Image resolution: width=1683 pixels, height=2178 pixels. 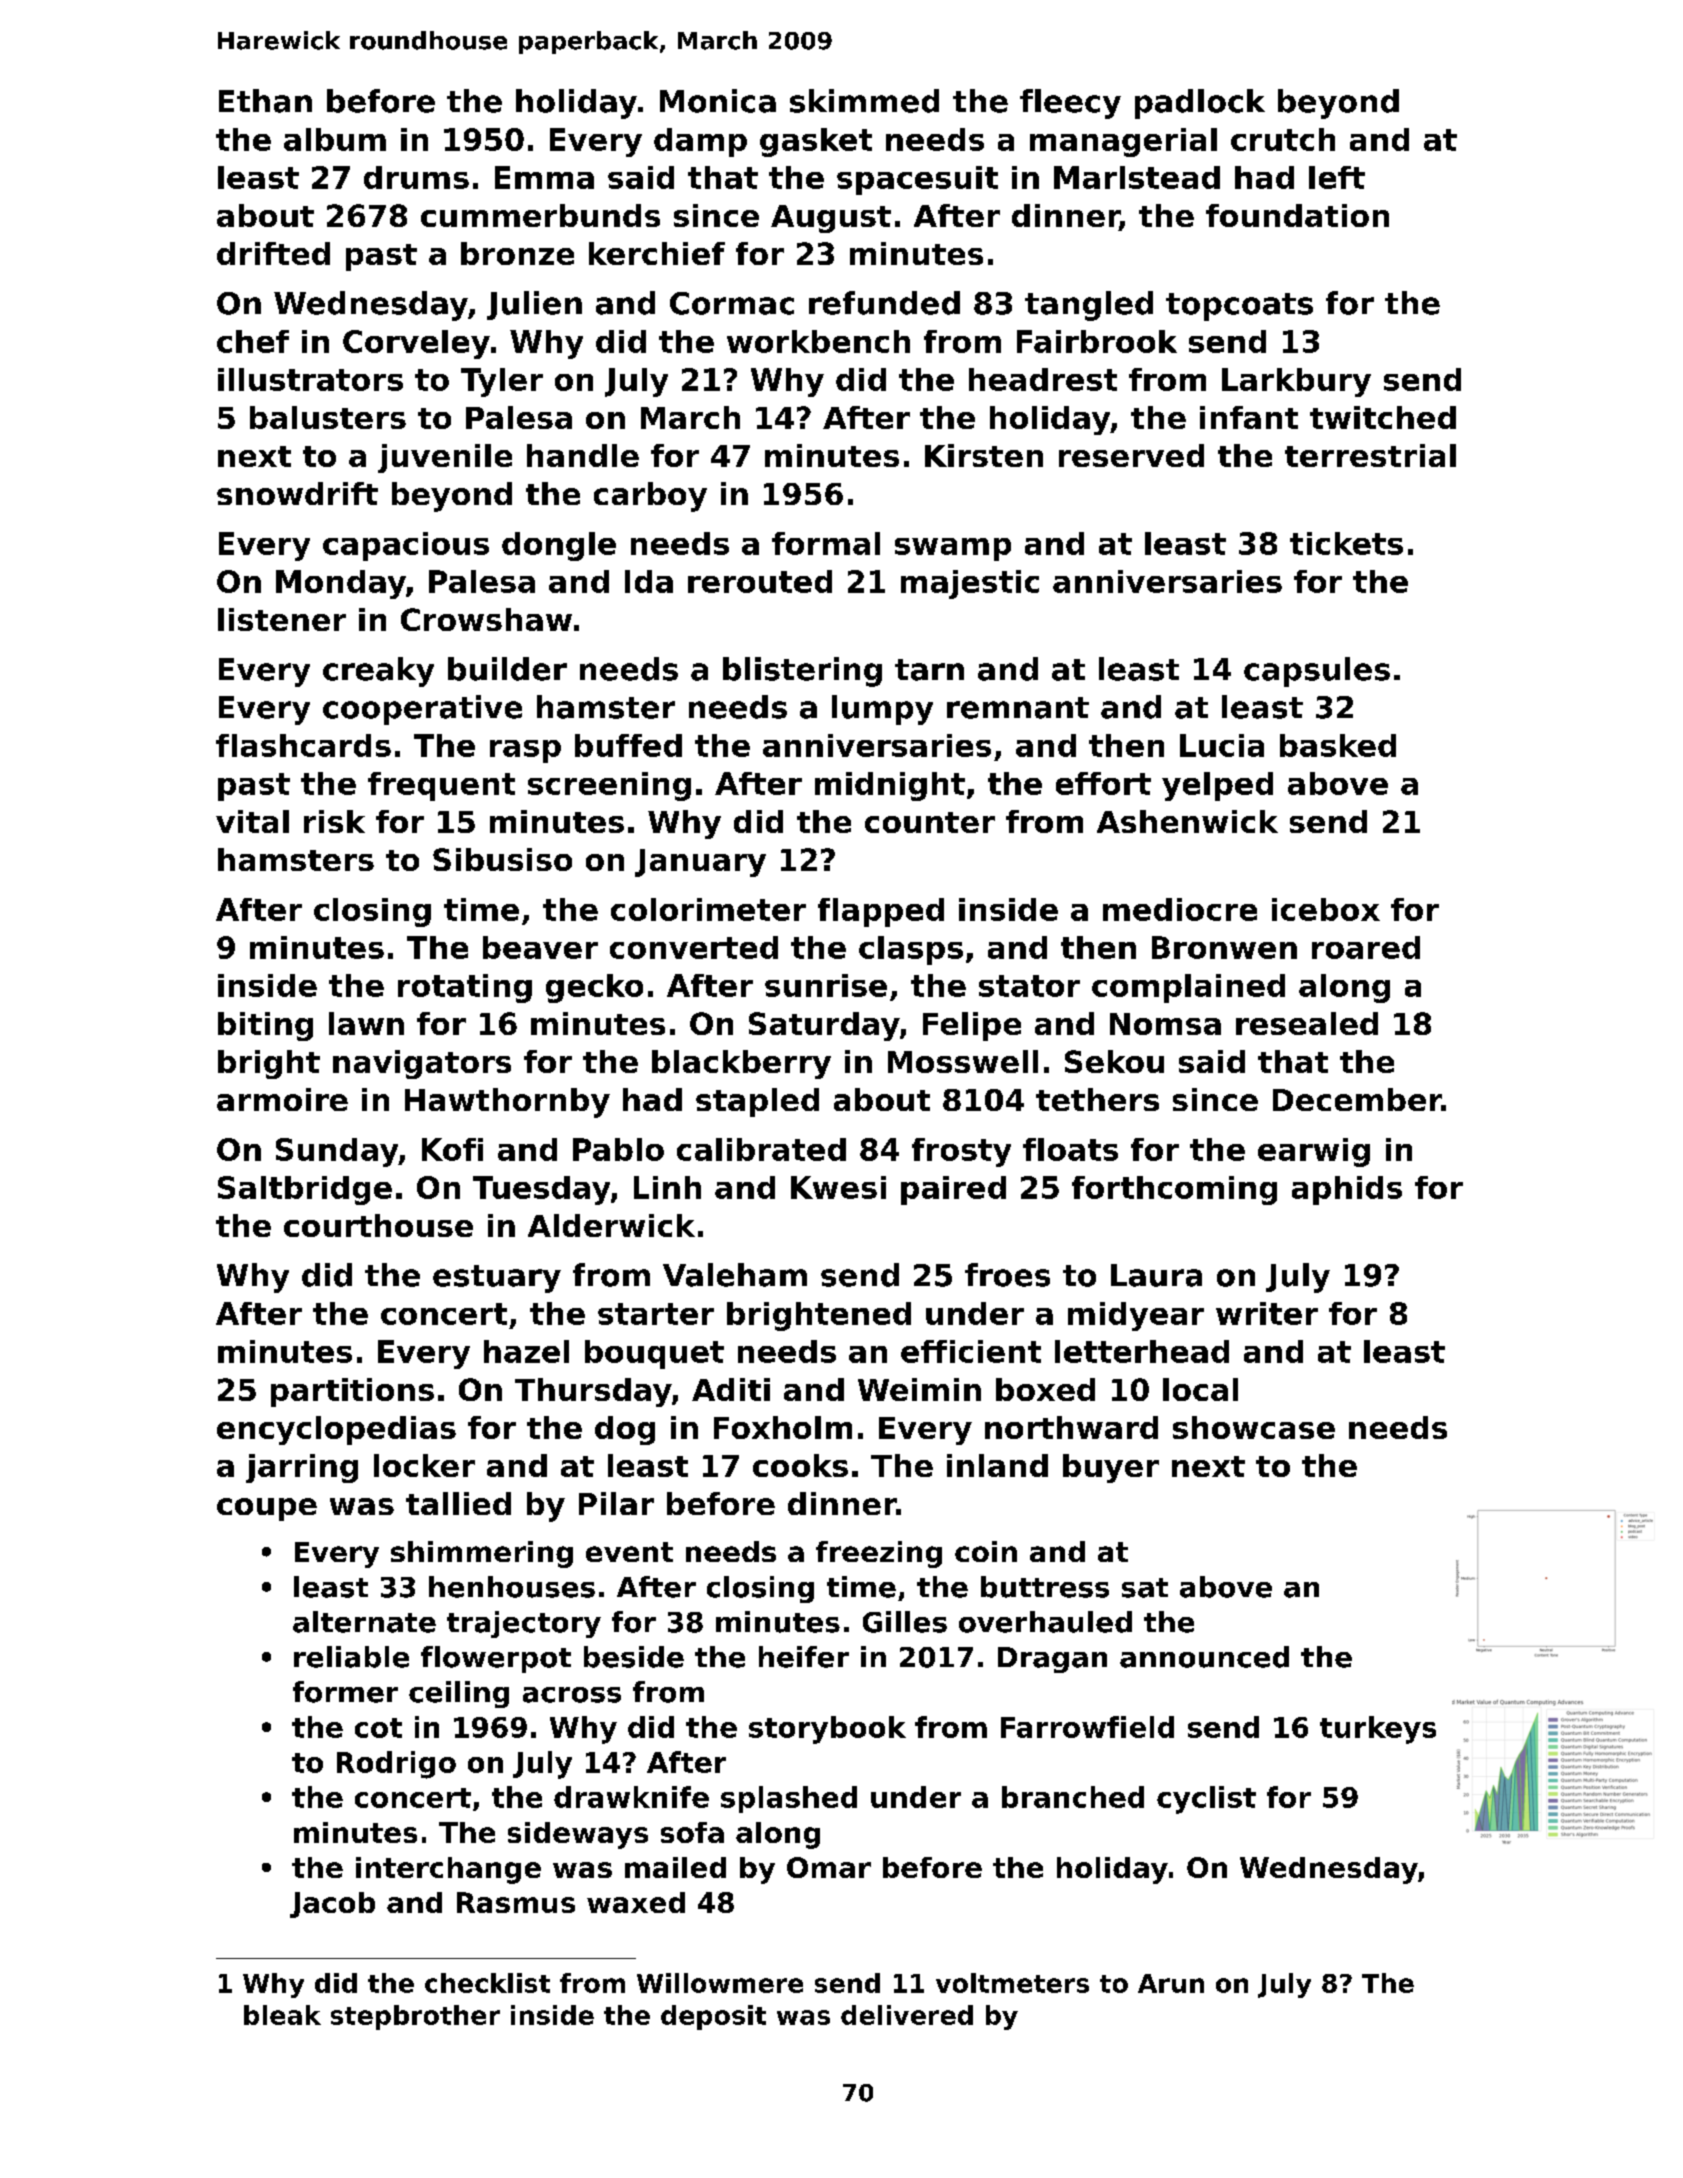 What do you see at coordinates (917, 180) in the page?
I see `spacesuit` at bounding box center [917, 180].
